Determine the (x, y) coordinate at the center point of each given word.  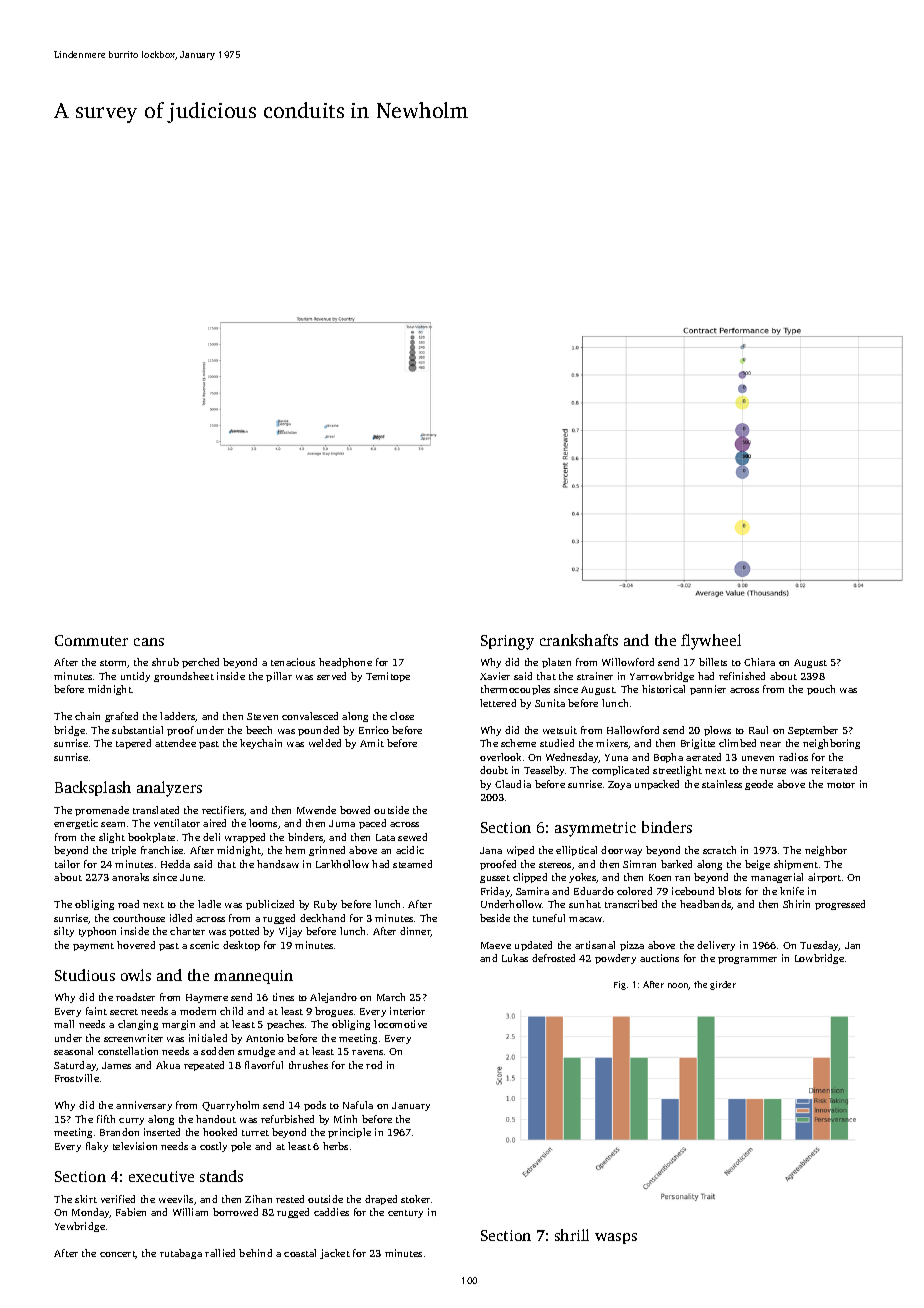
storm (114, 664)
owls (136, 975)
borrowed (235, 1212)
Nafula (358, 1105)
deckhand (322, 918)
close (402, 716)
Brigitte (698, 744)
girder (723, 985)
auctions (659, 958)
